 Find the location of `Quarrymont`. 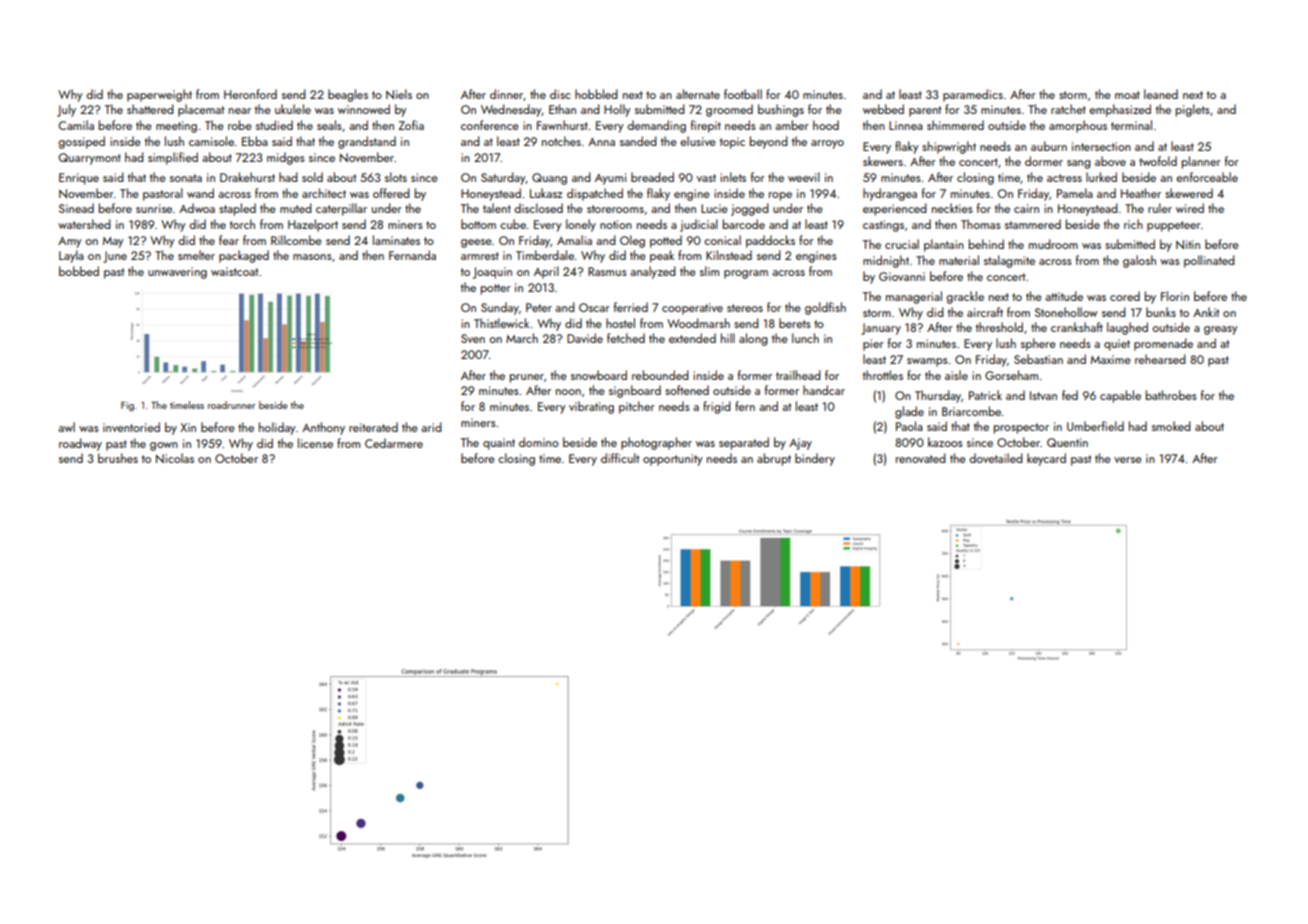

Quarrymont is located at coordinates (90, 159).
